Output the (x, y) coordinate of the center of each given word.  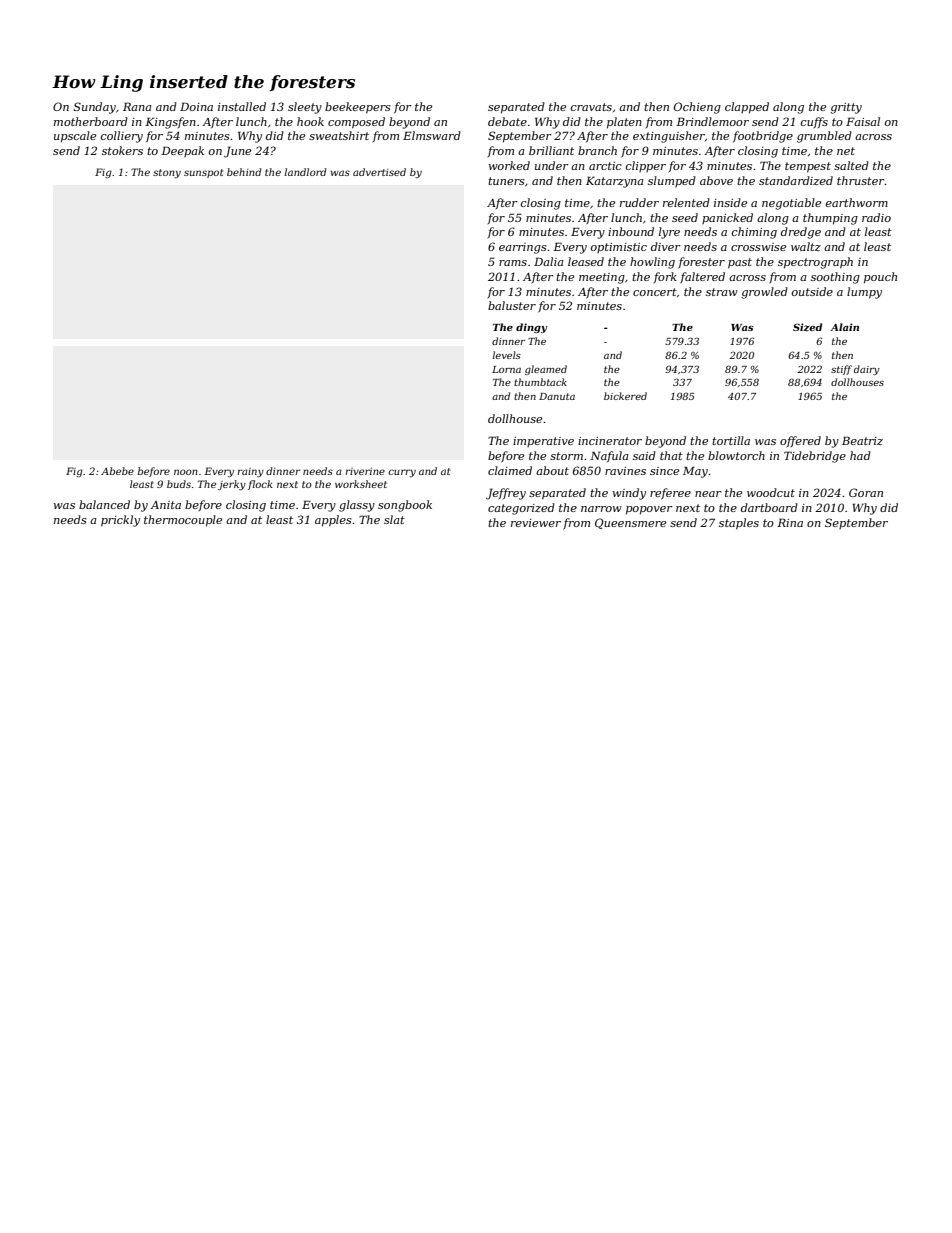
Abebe (117, 471)
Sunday (95, 108)
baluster (512, 305)
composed (356, 123)
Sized (807, 327)
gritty (846, 108)
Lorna (506, 369)
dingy (531, 328)
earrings (523, 248)
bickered (625, 396)
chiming (754, 233)
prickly (120, 521)
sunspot (203, 173)
